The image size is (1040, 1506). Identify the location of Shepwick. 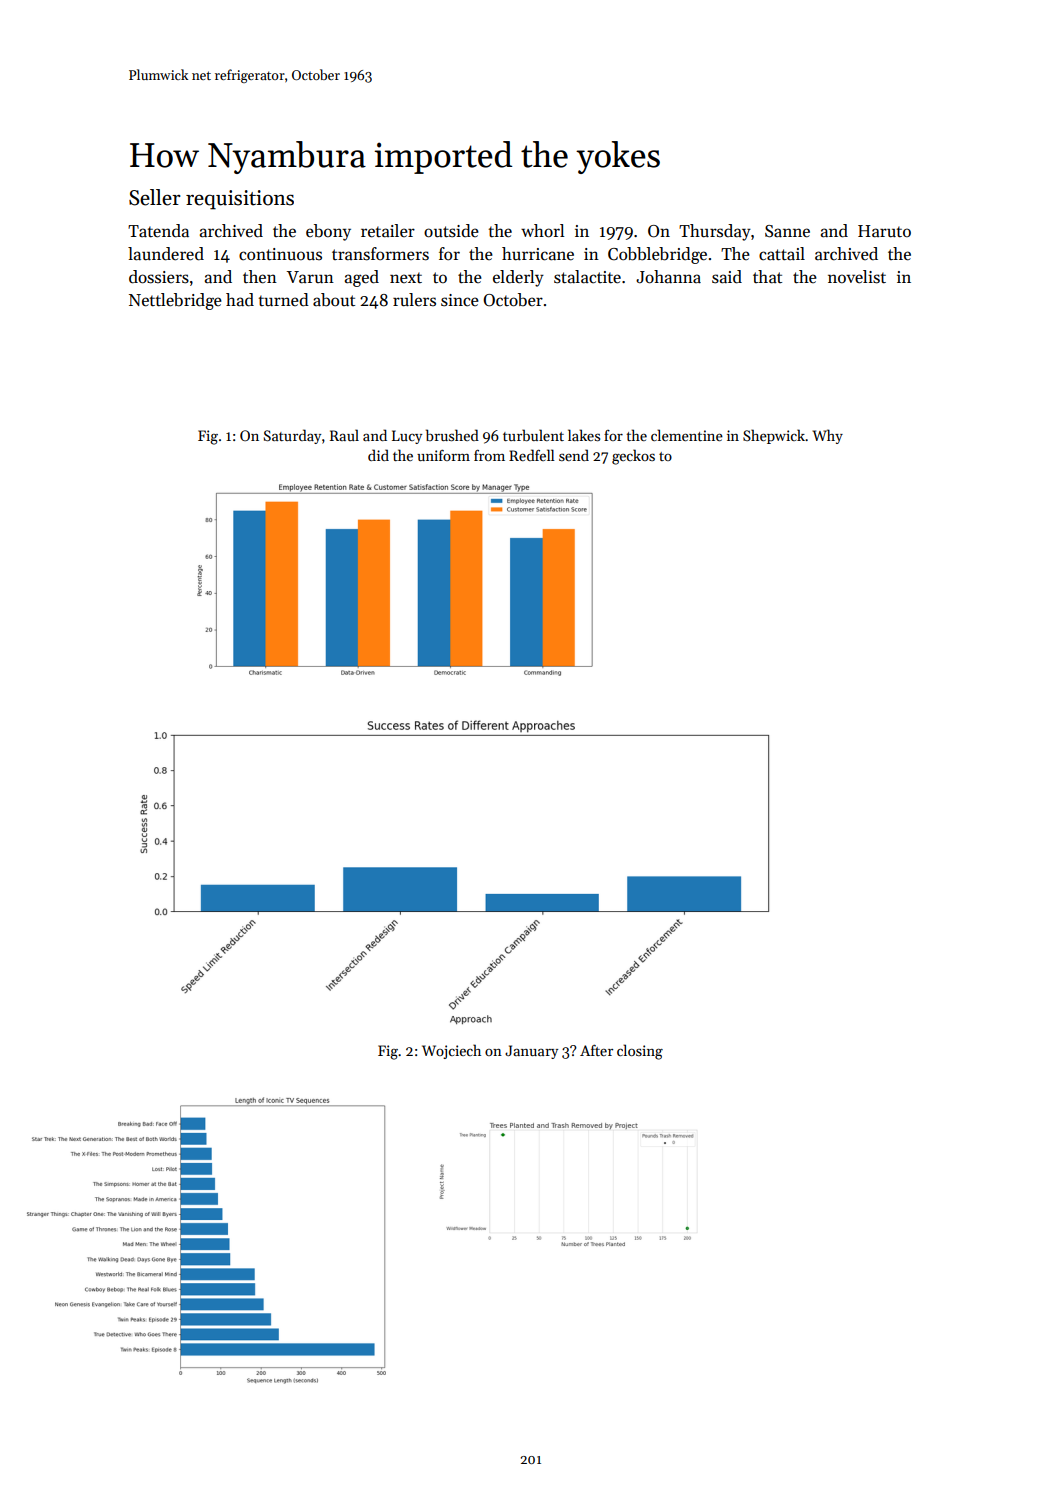
(774, 436).
